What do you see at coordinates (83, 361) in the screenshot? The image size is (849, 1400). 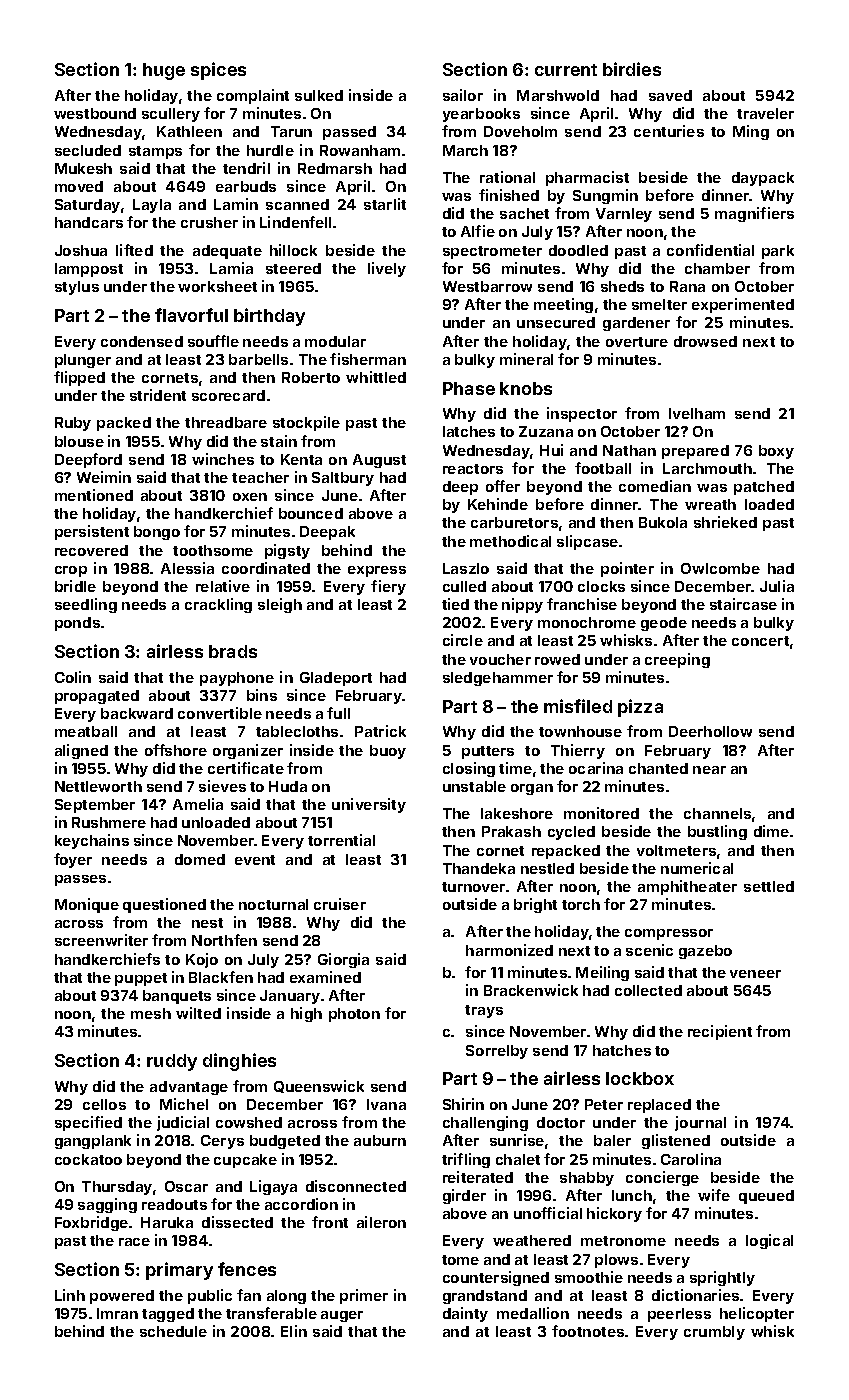 I see `plunger` at bounding box center [83, 361].
